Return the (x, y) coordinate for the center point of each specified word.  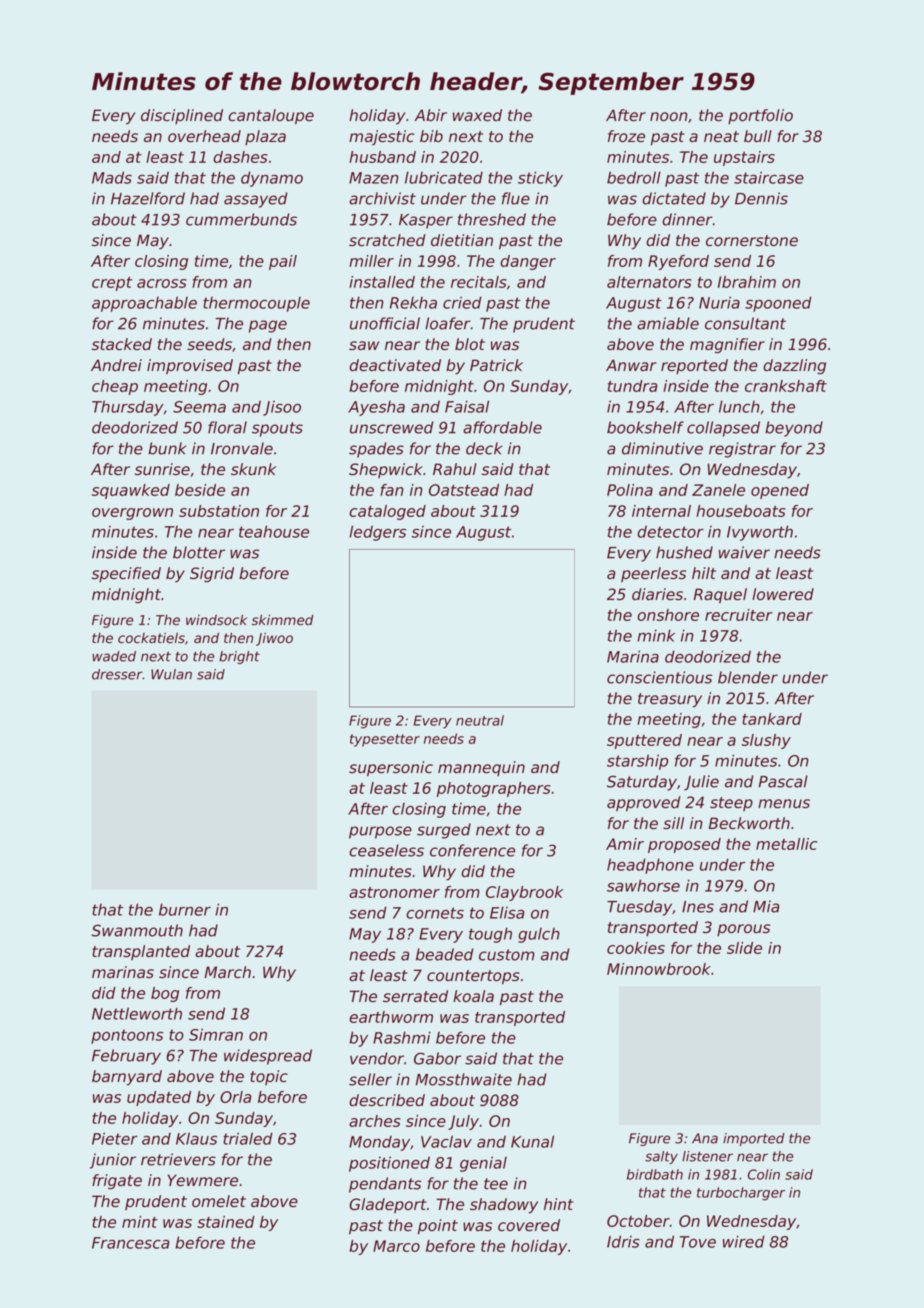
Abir (430, 115)
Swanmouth (137, 930)
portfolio (760, 116)
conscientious (659, 677)
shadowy (504, 1206)
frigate (117, 1182)
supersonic (391, 768)
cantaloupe (271, 116)
